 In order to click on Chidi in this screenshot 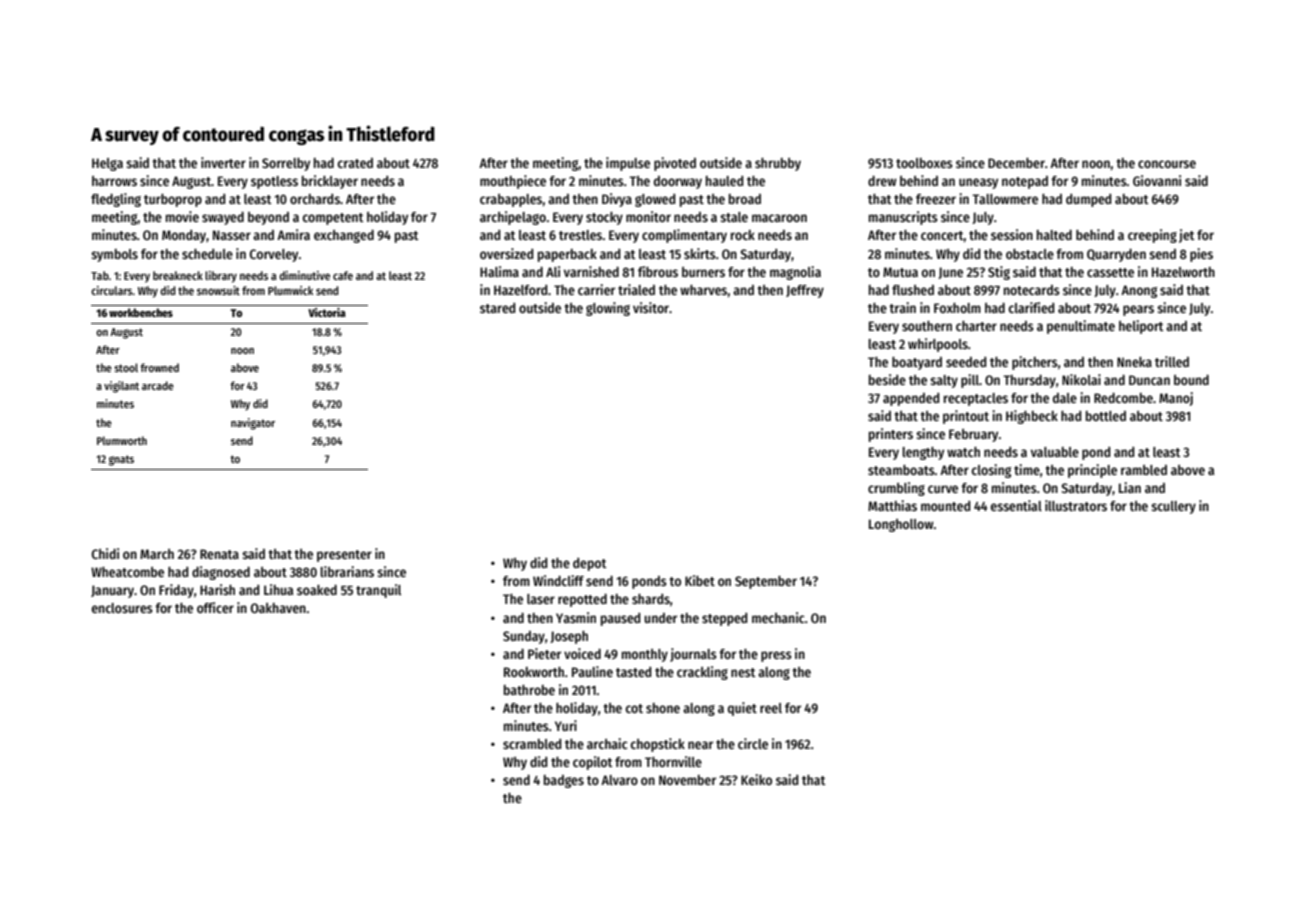, I will do `click(105, 553)`.
